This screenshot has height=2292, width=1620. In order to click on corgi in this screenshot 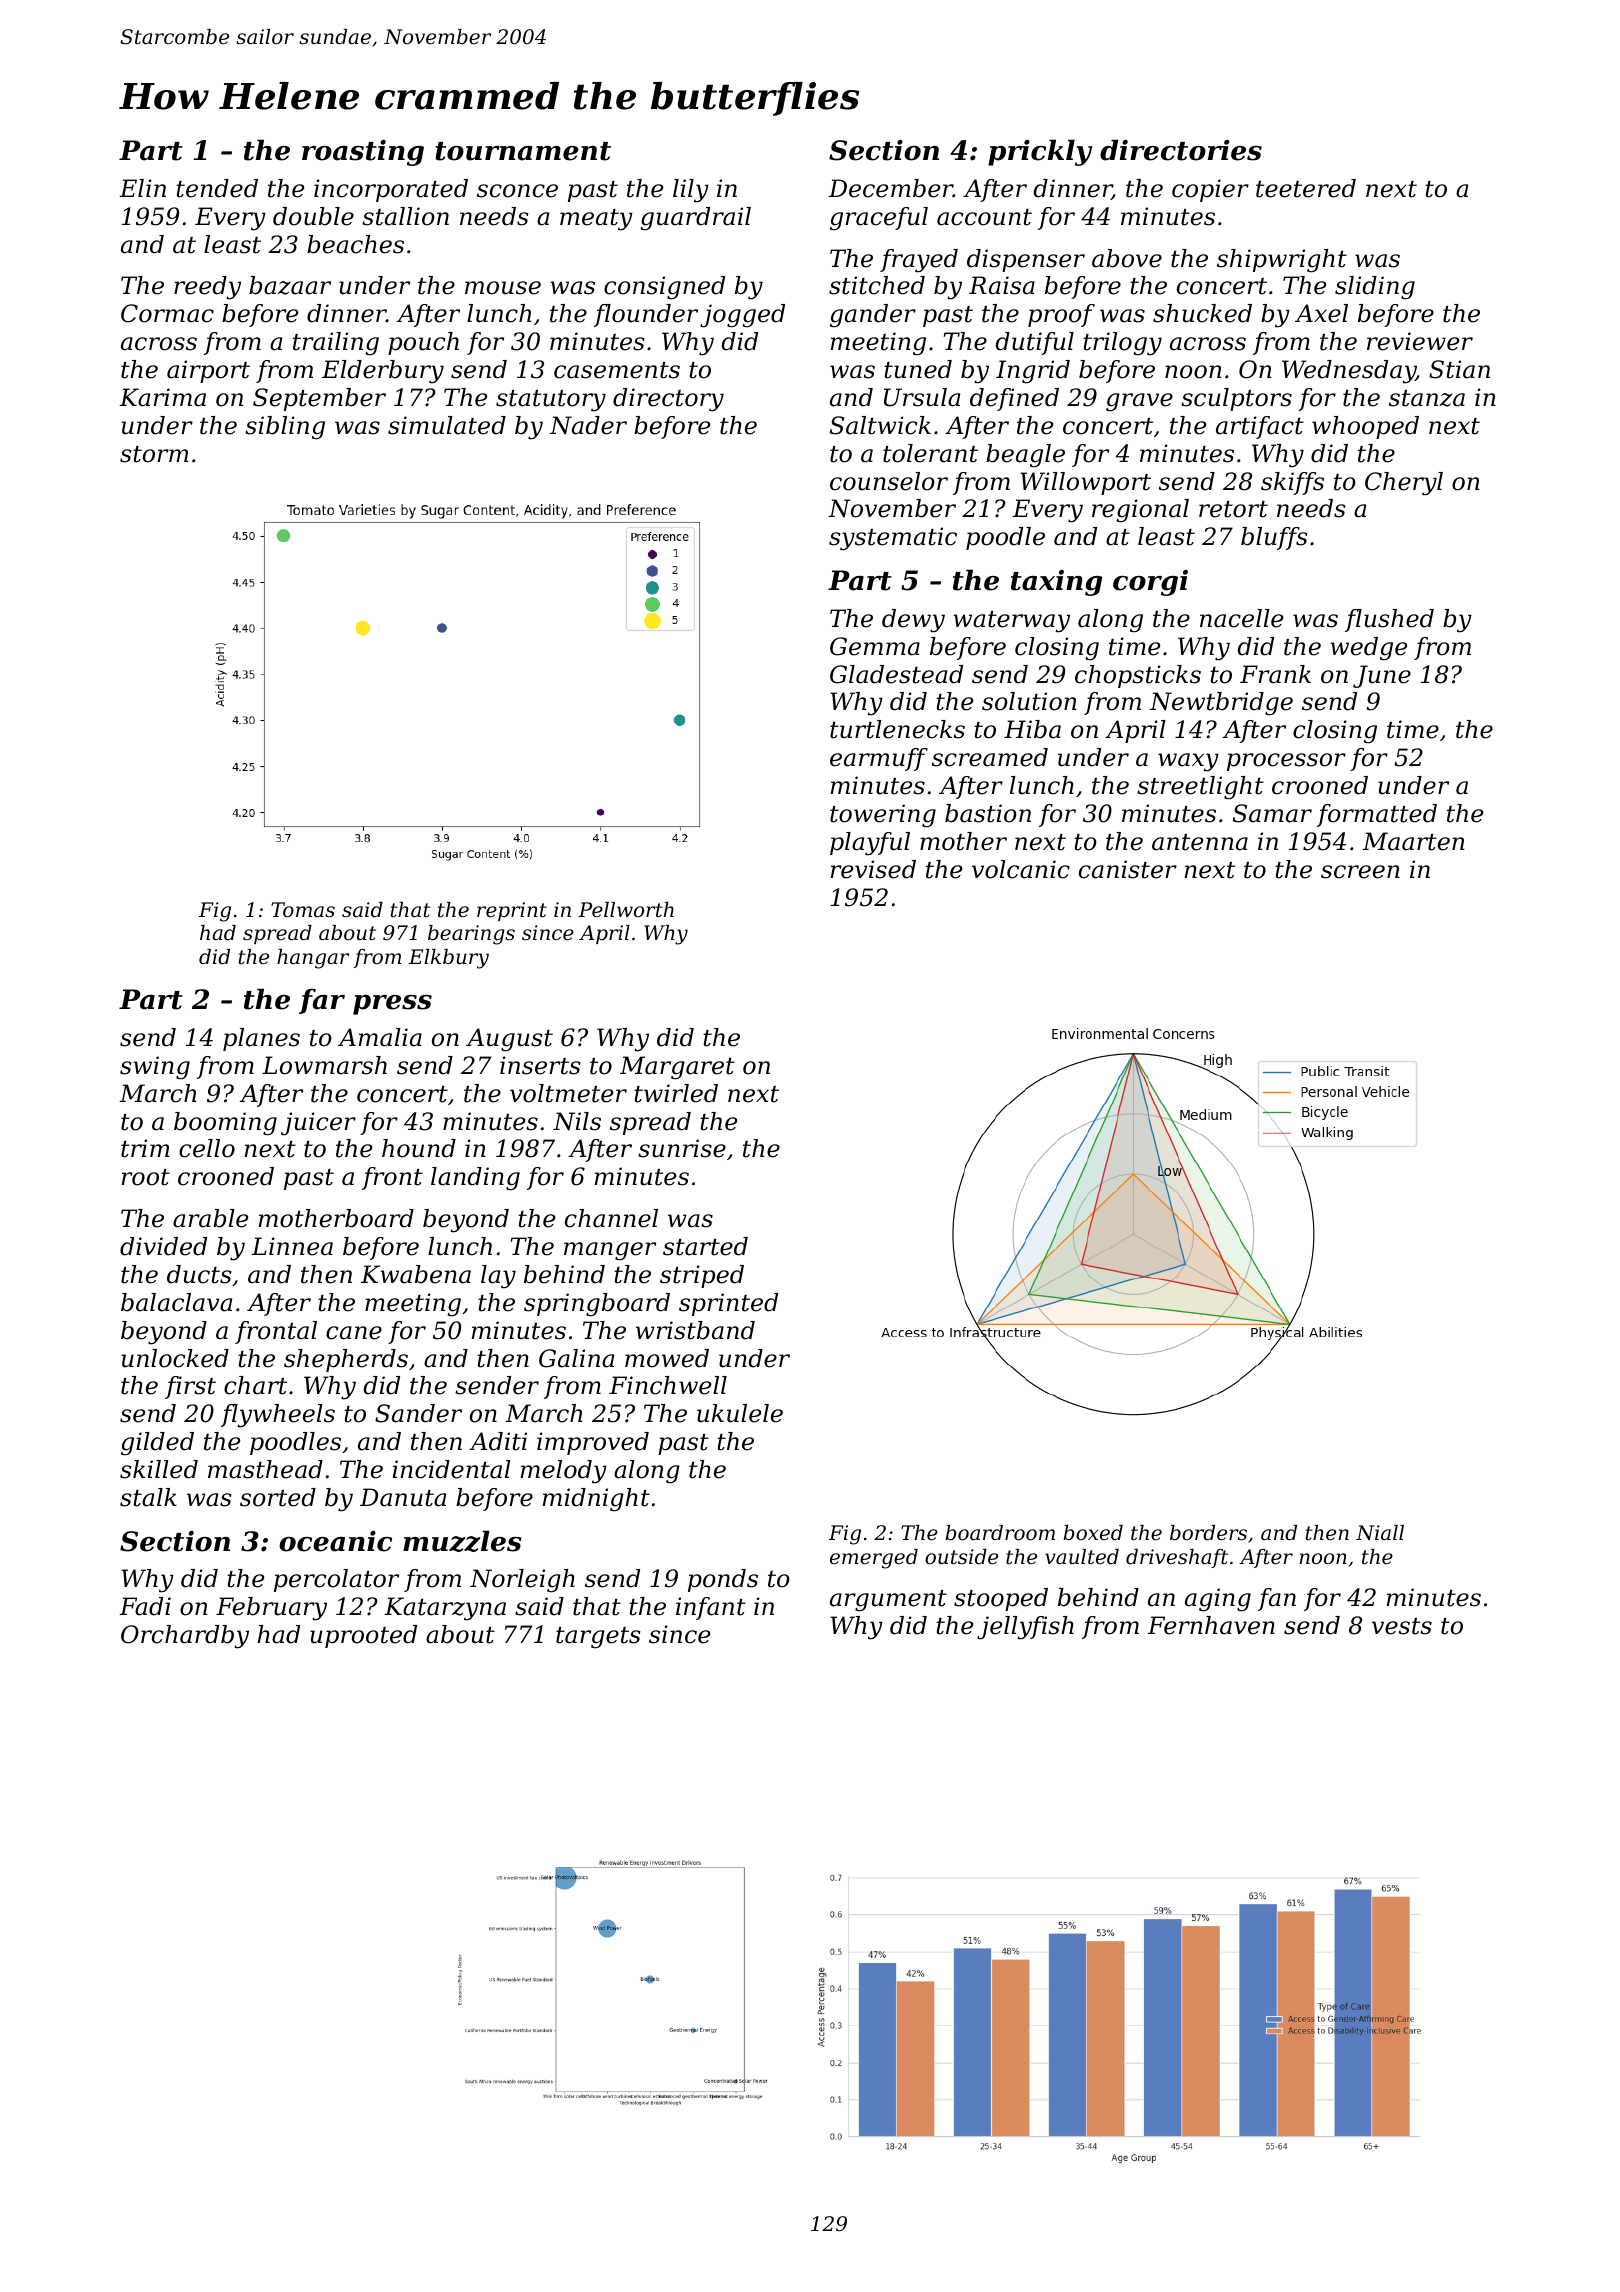, I will do `click(1150, 583)`.
